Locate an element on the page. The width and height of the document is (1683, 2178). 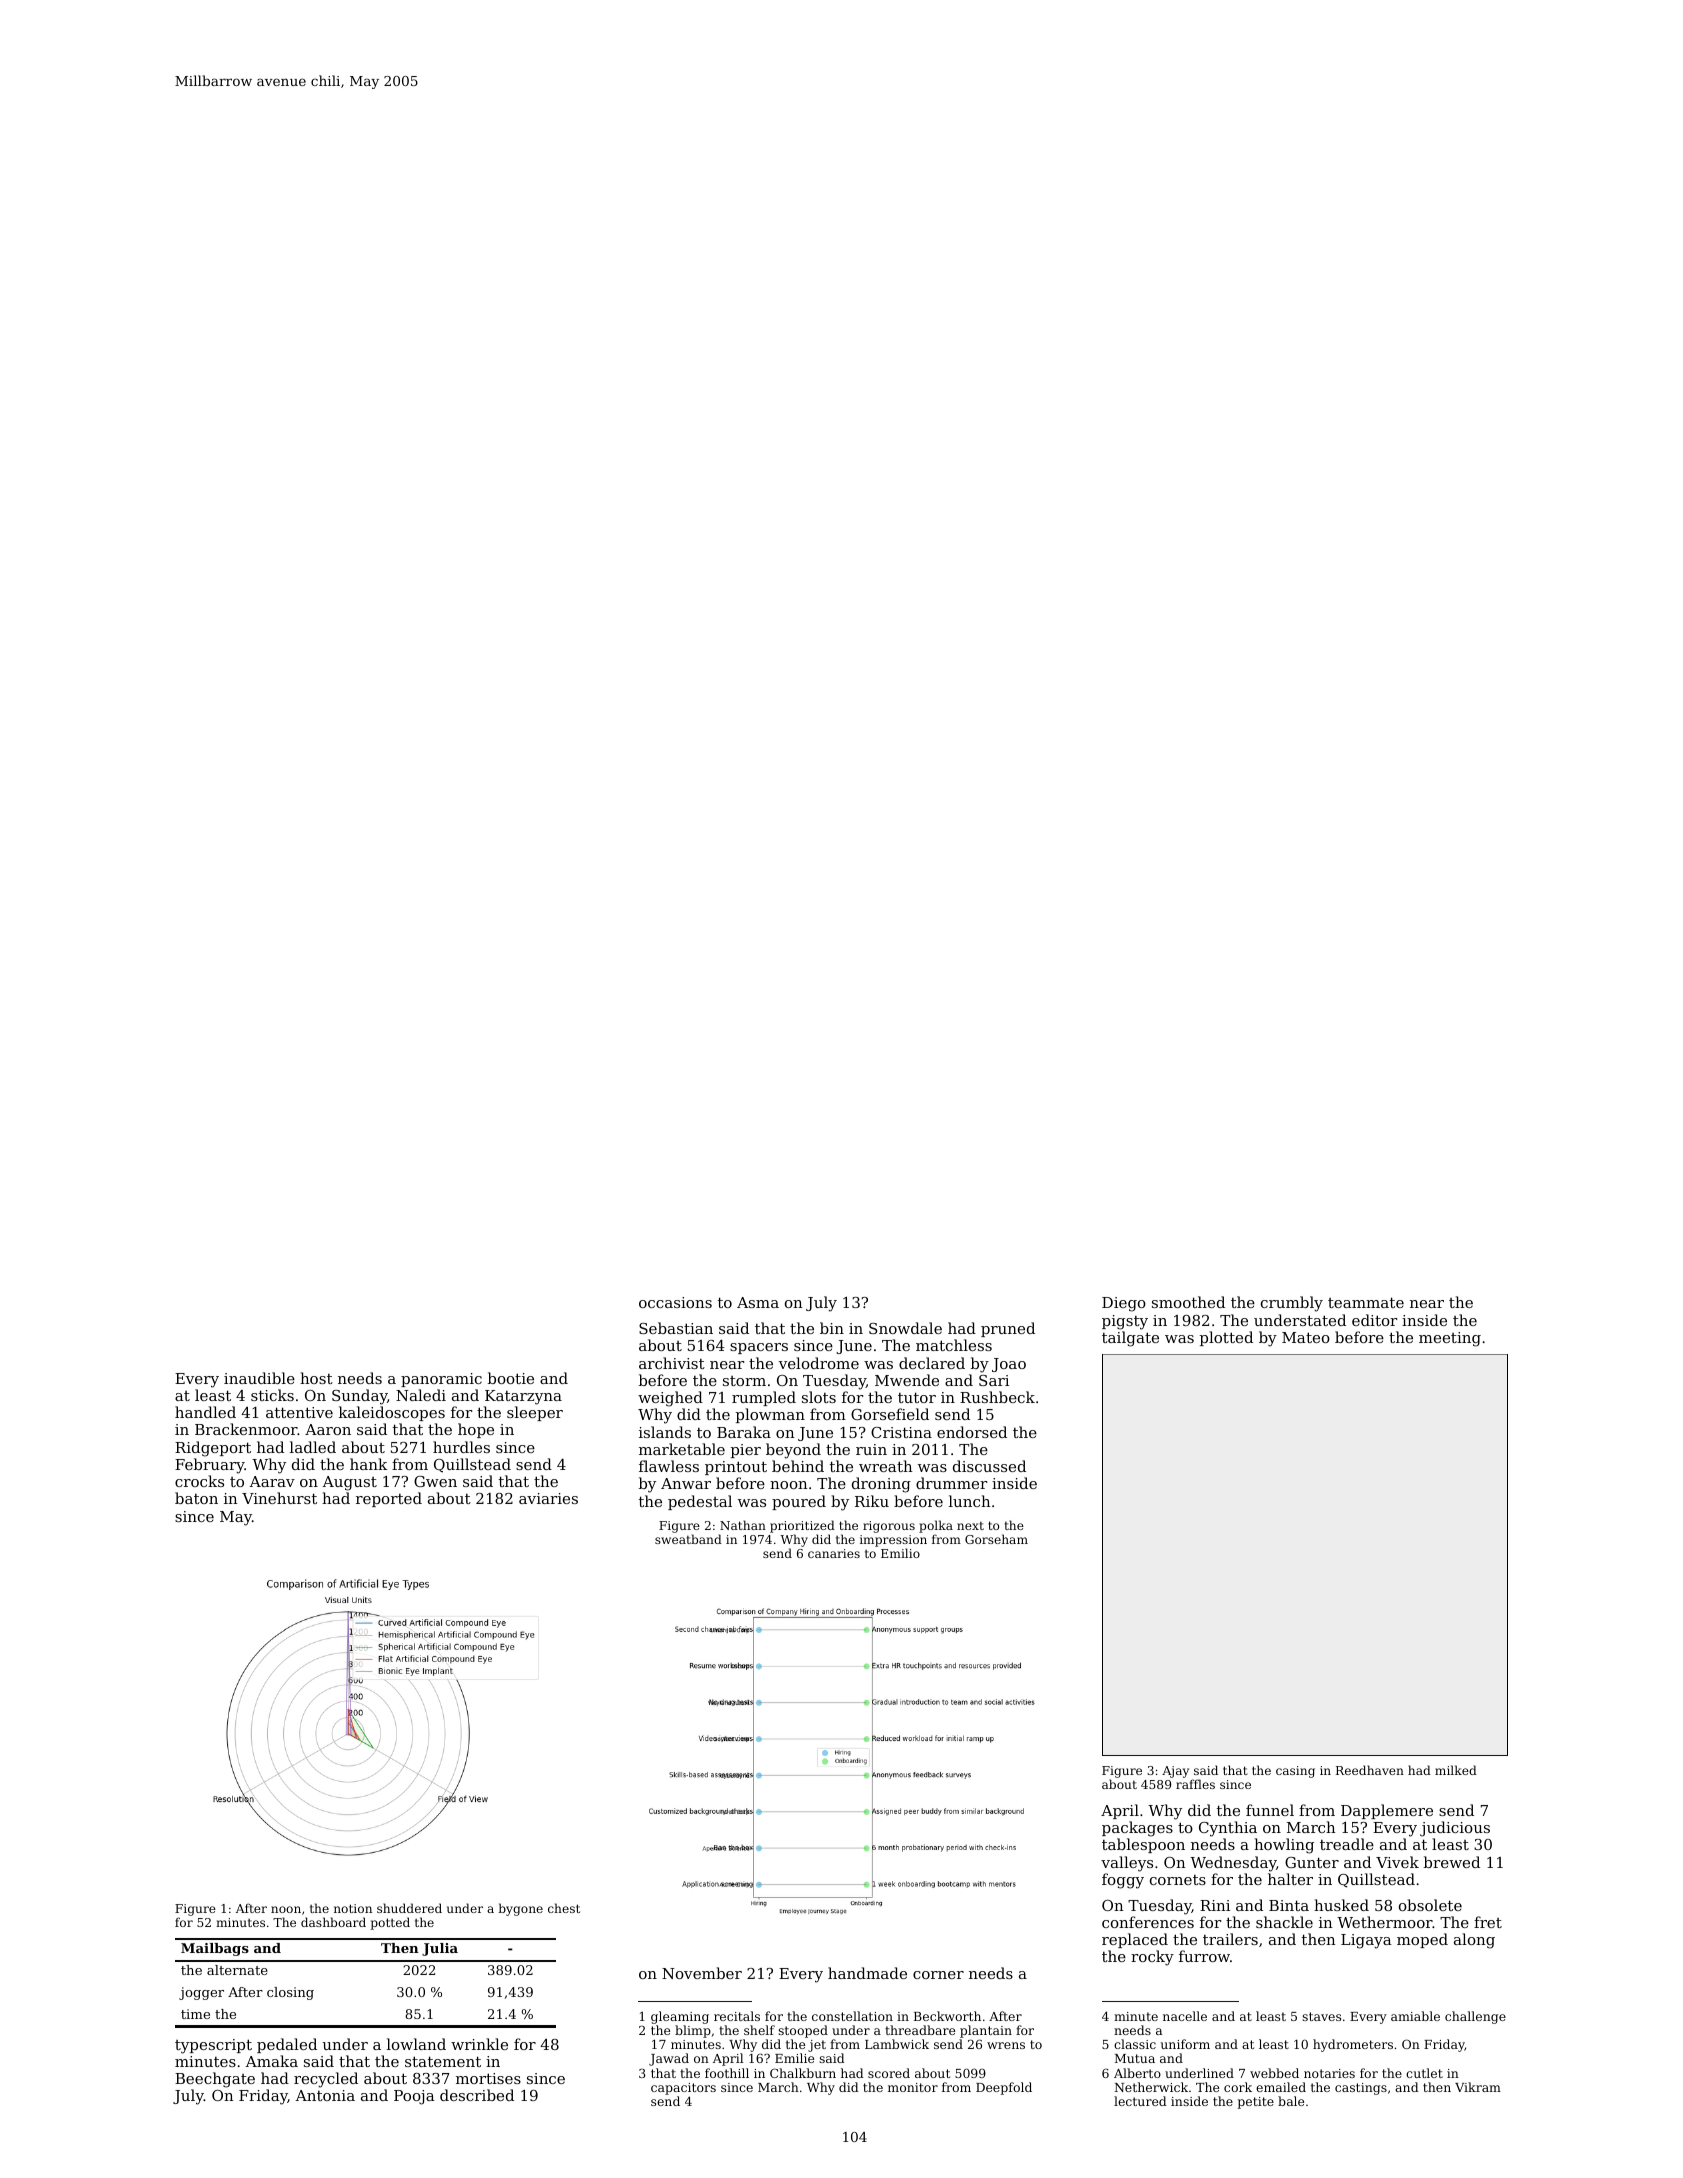
notion is located at coordinates (353, 1908).
